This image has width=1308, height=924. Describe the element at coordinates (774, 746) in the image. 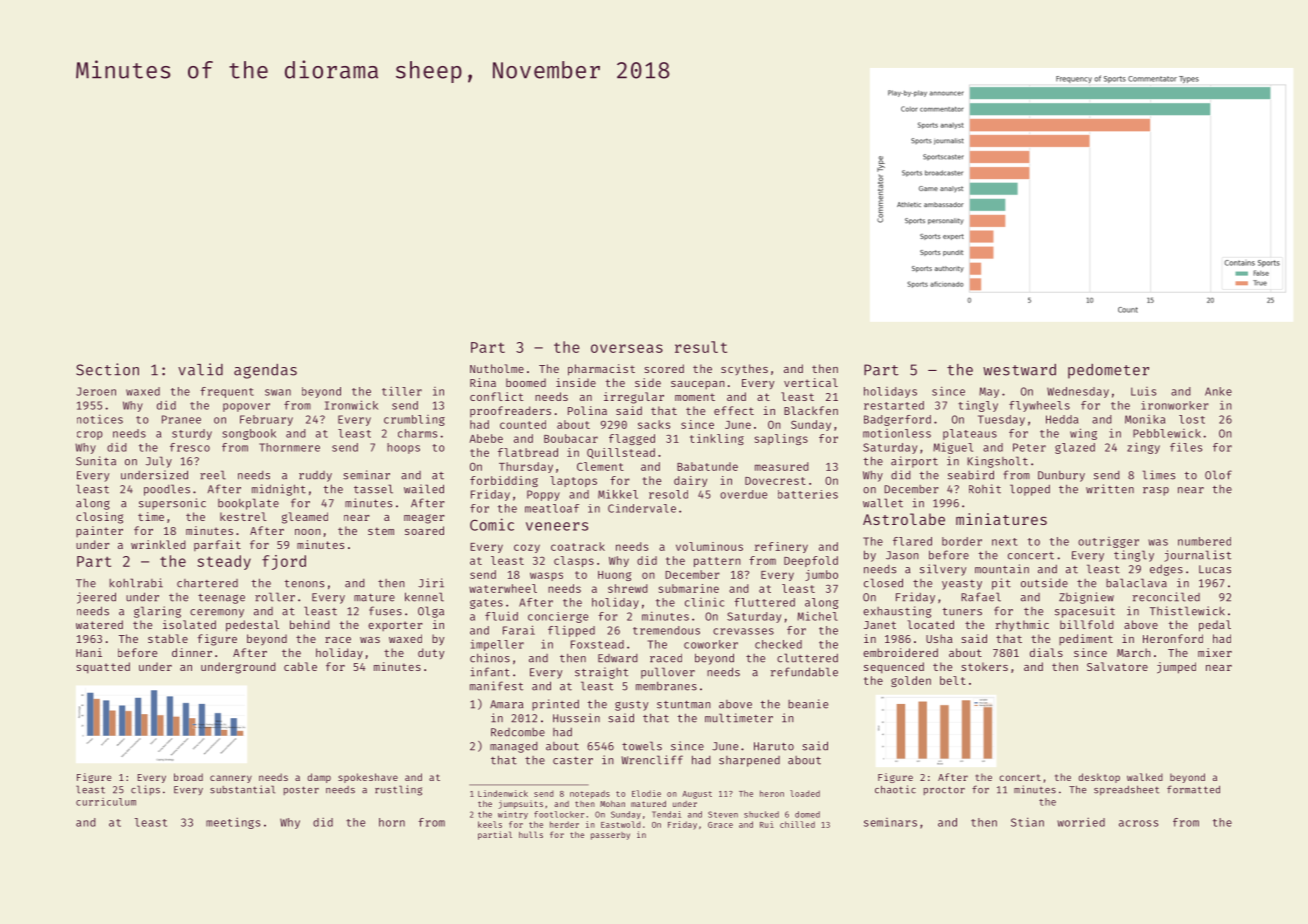

I see `Haruto` at that location.
